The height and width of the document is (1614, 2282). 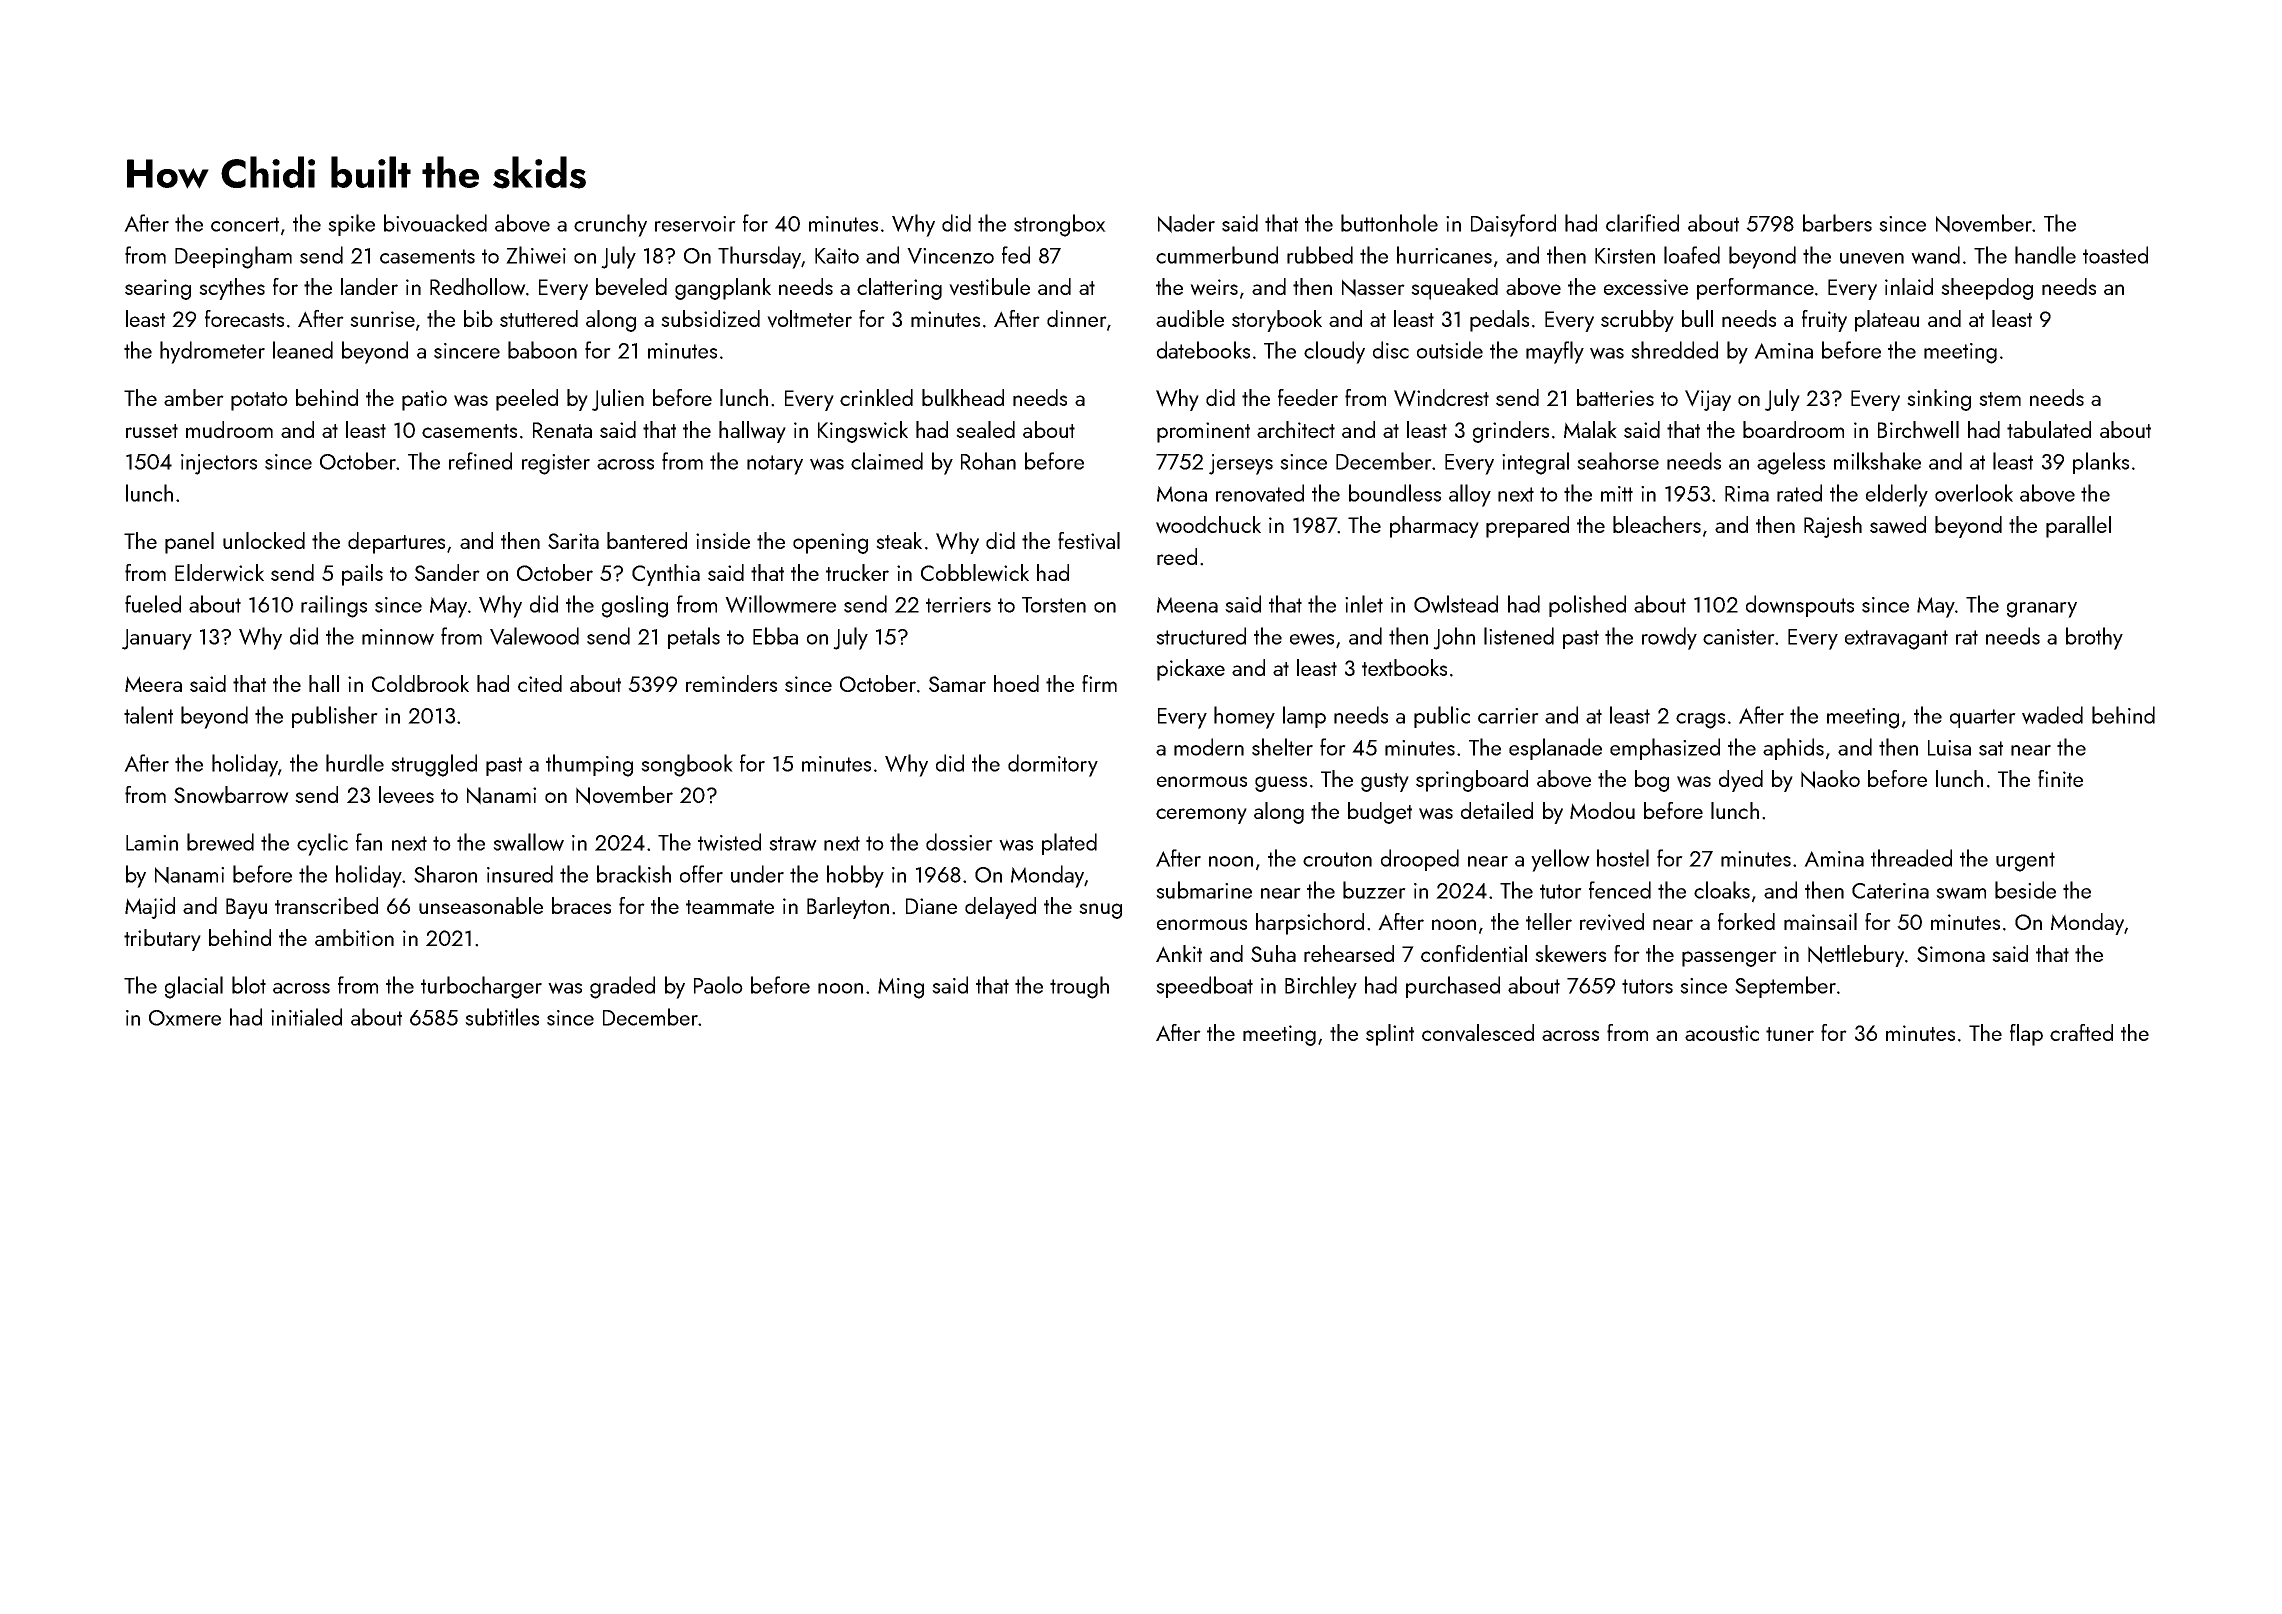 What do you see at coordinates (2081, 1032) in the document?
I see `crafted` at bounding box center [2081, 1032].
